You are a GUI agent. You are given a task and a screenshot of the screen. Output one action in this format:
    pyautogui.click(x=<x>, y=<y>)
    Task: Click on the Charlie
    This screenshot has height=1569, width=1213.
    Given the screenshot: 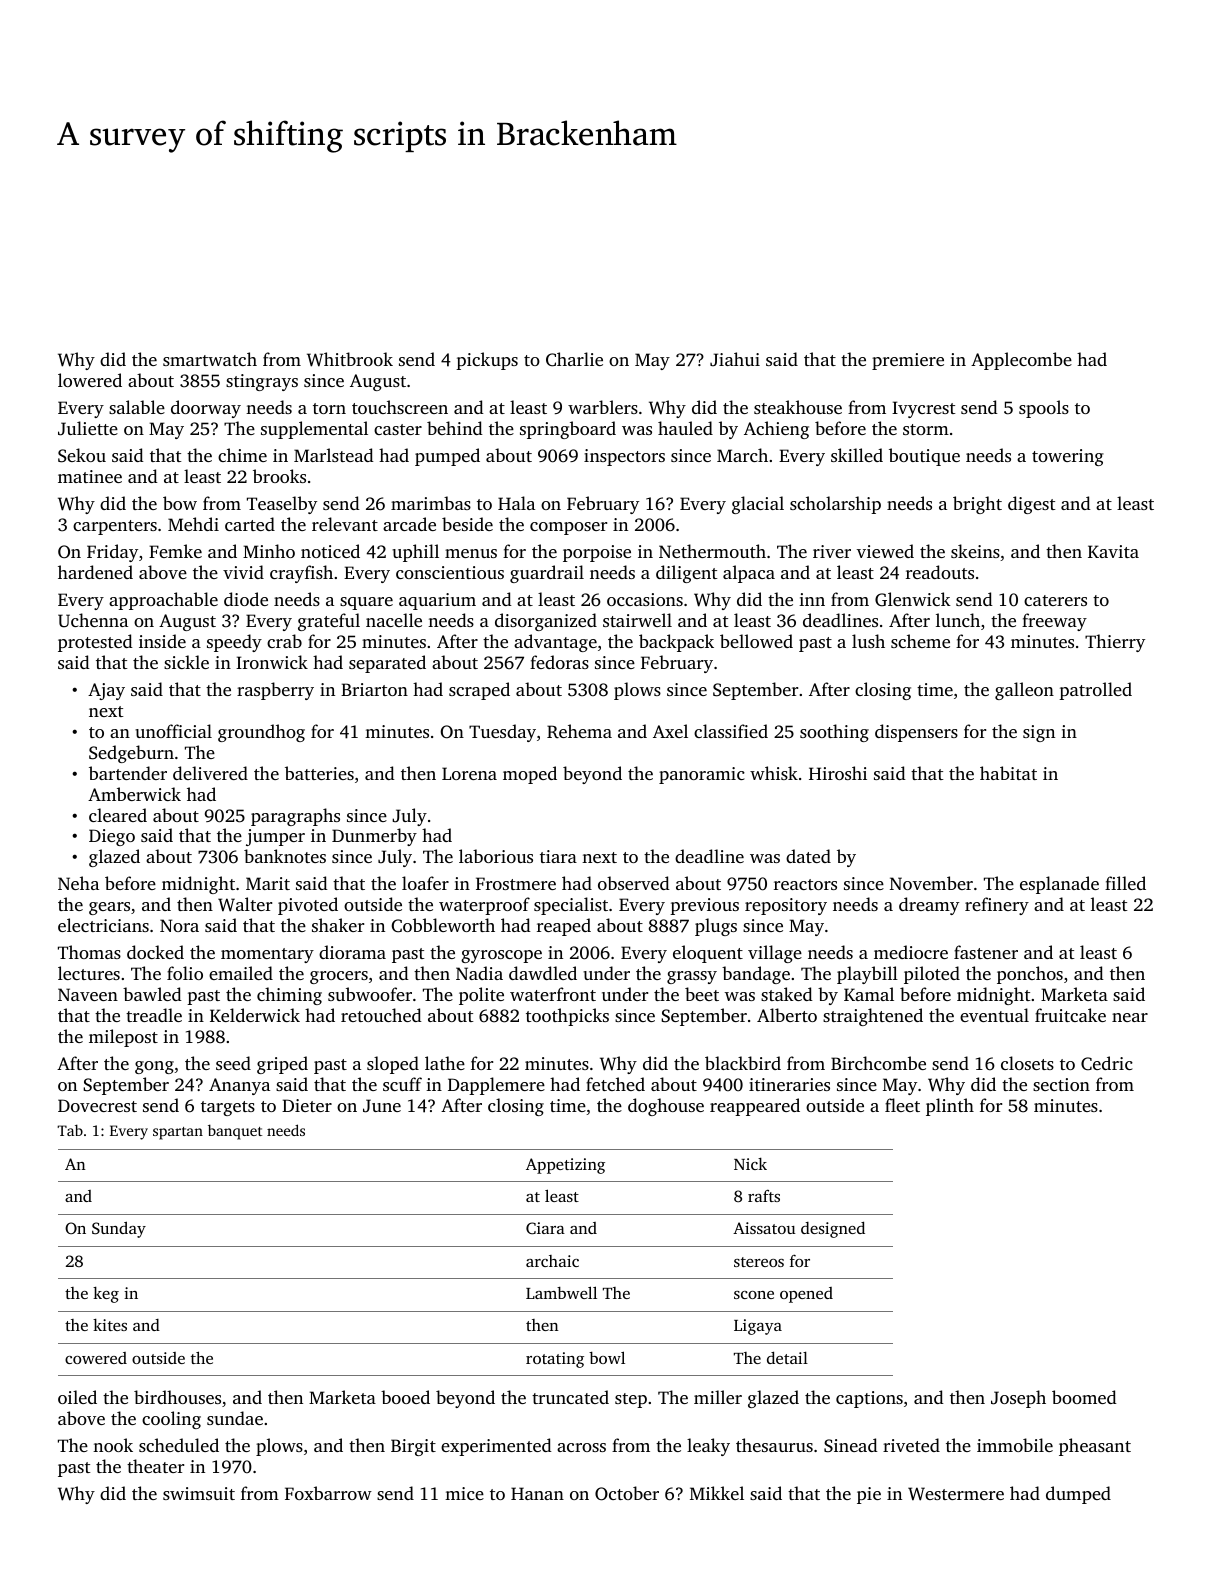 What is the action you would take?
    pyautogui.click(x=574, y=359)
